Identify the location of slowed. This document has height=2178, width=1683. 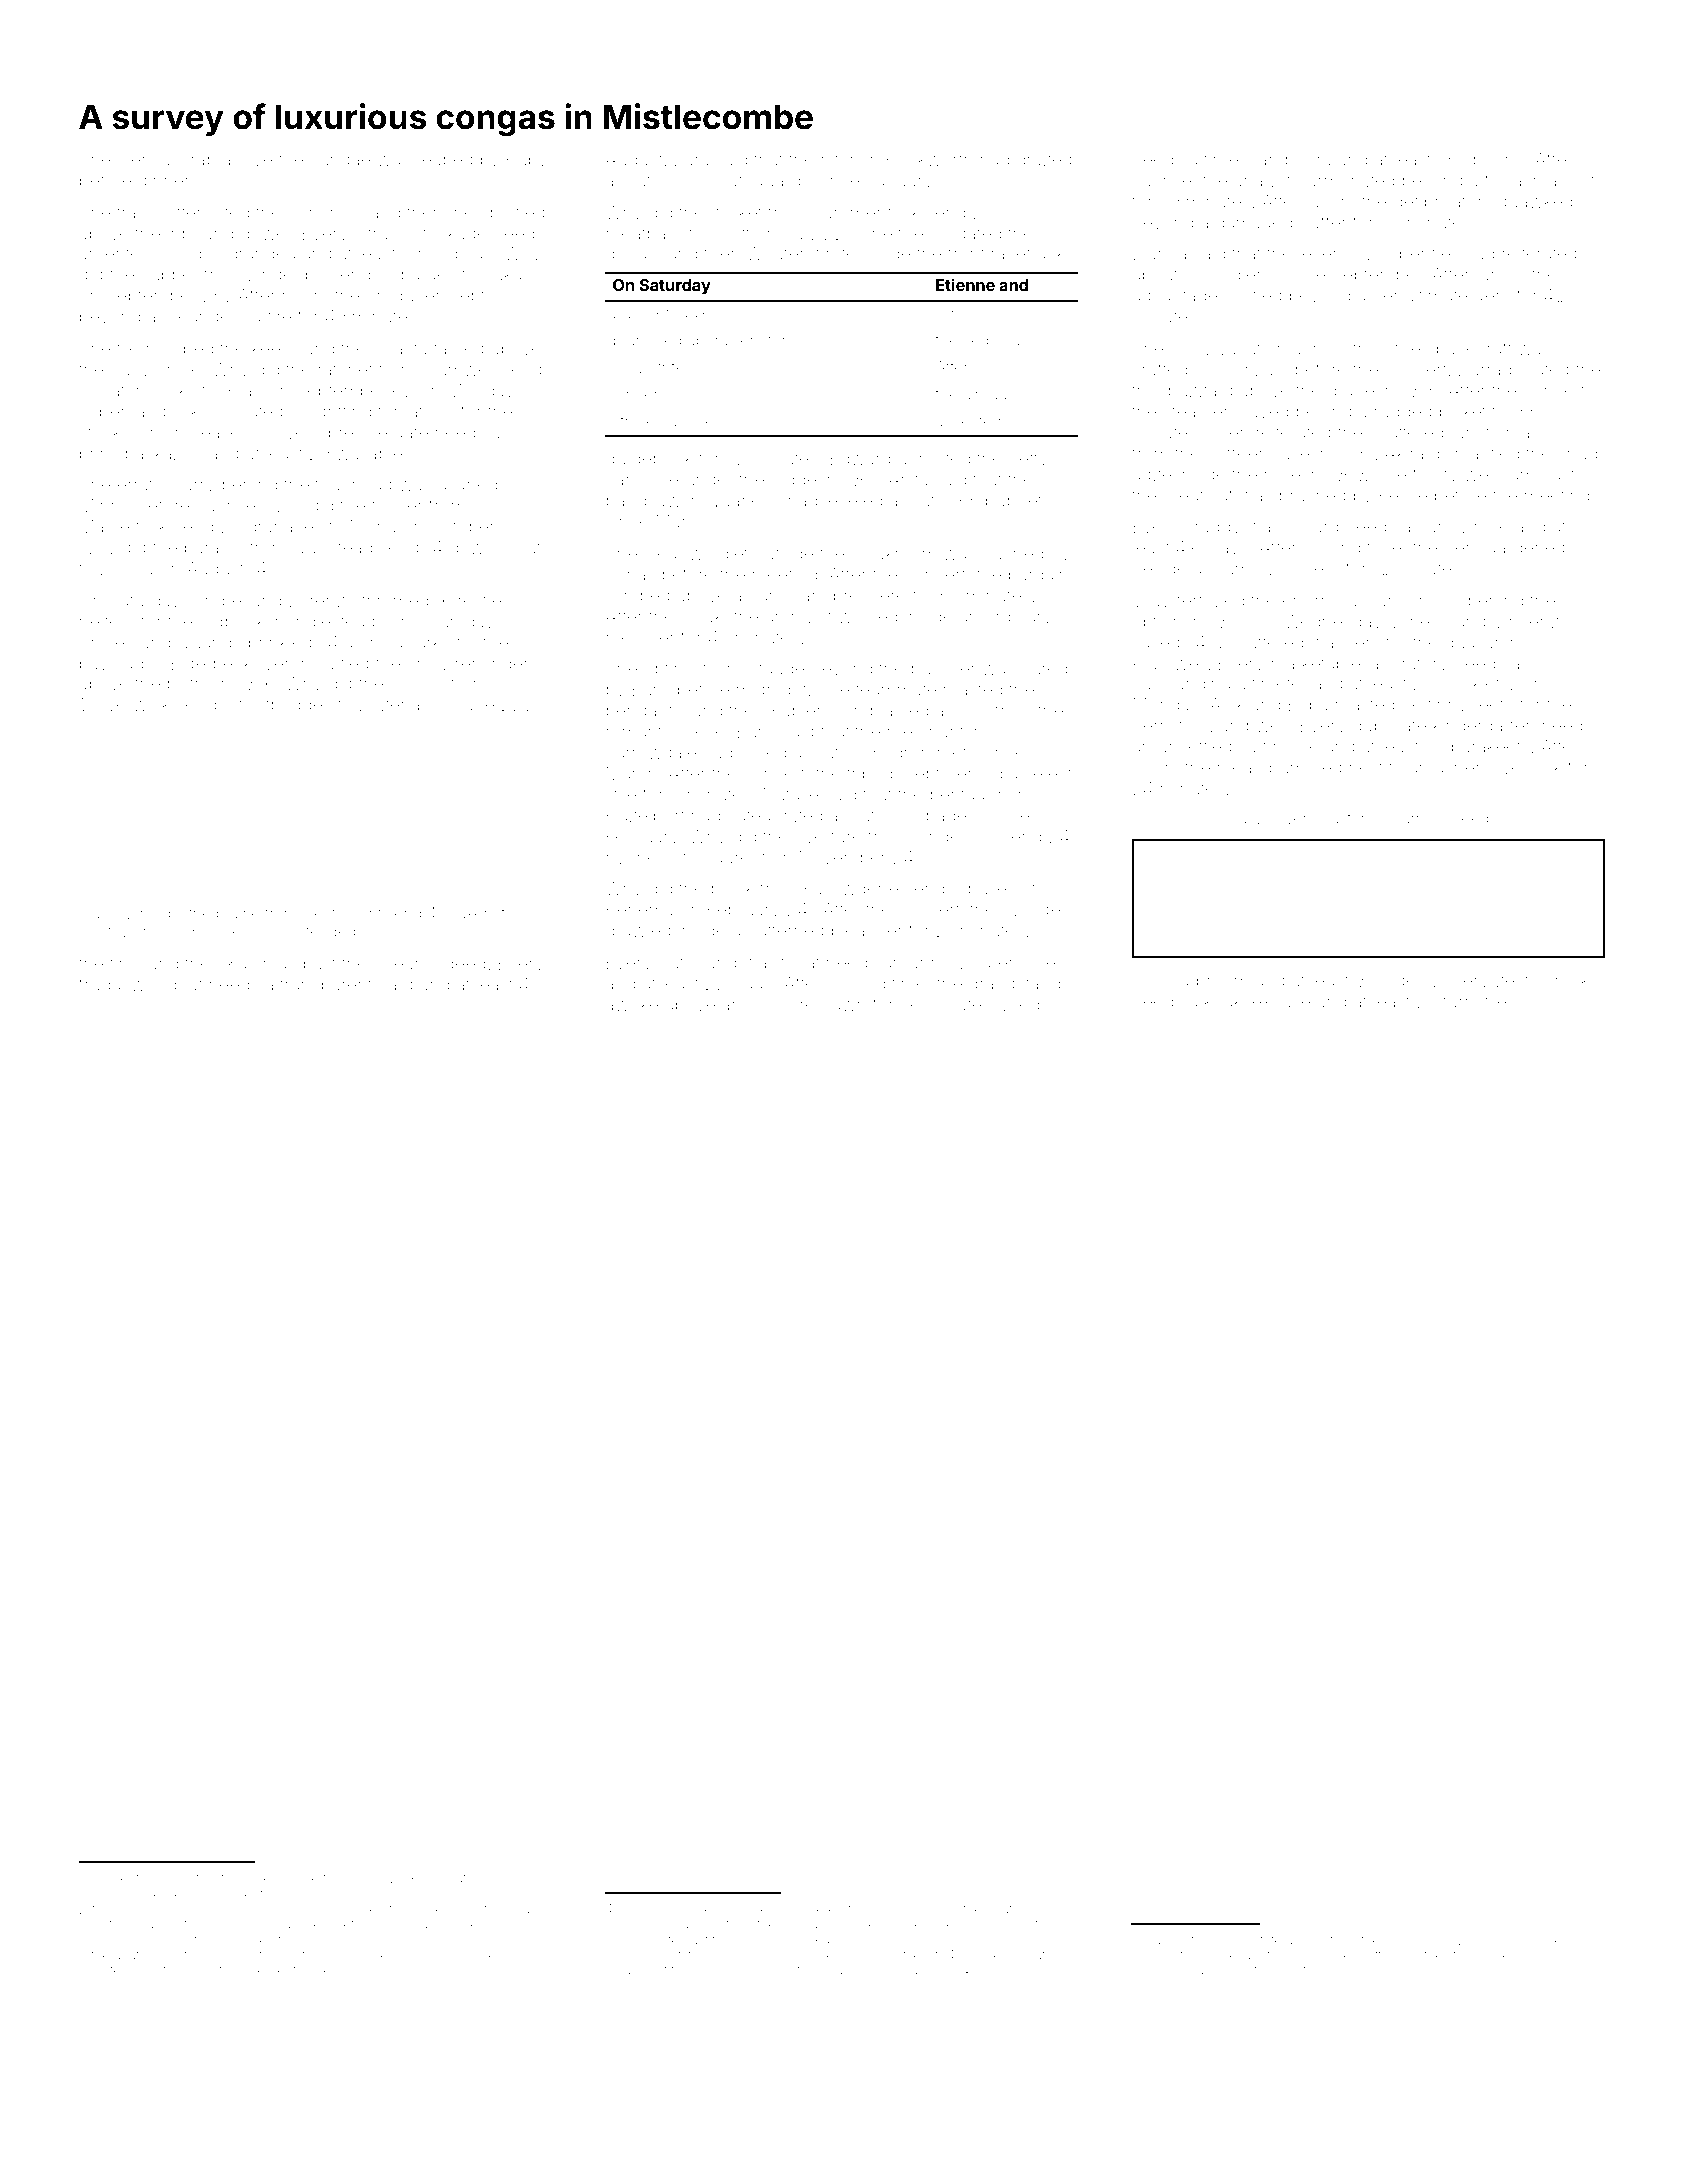
(1253, 295).
